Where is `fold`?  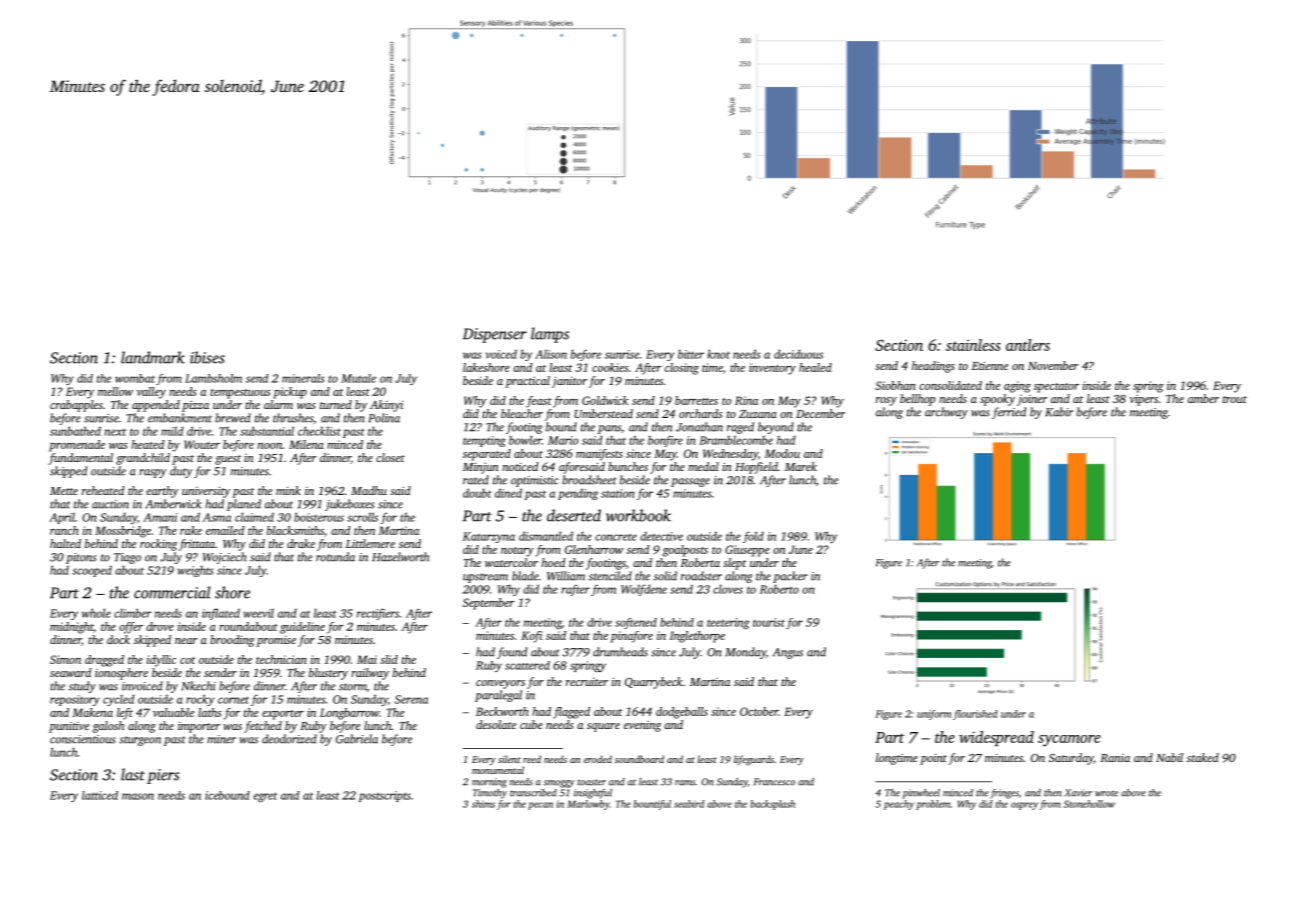 fold is located at coordinates (753, 537).
